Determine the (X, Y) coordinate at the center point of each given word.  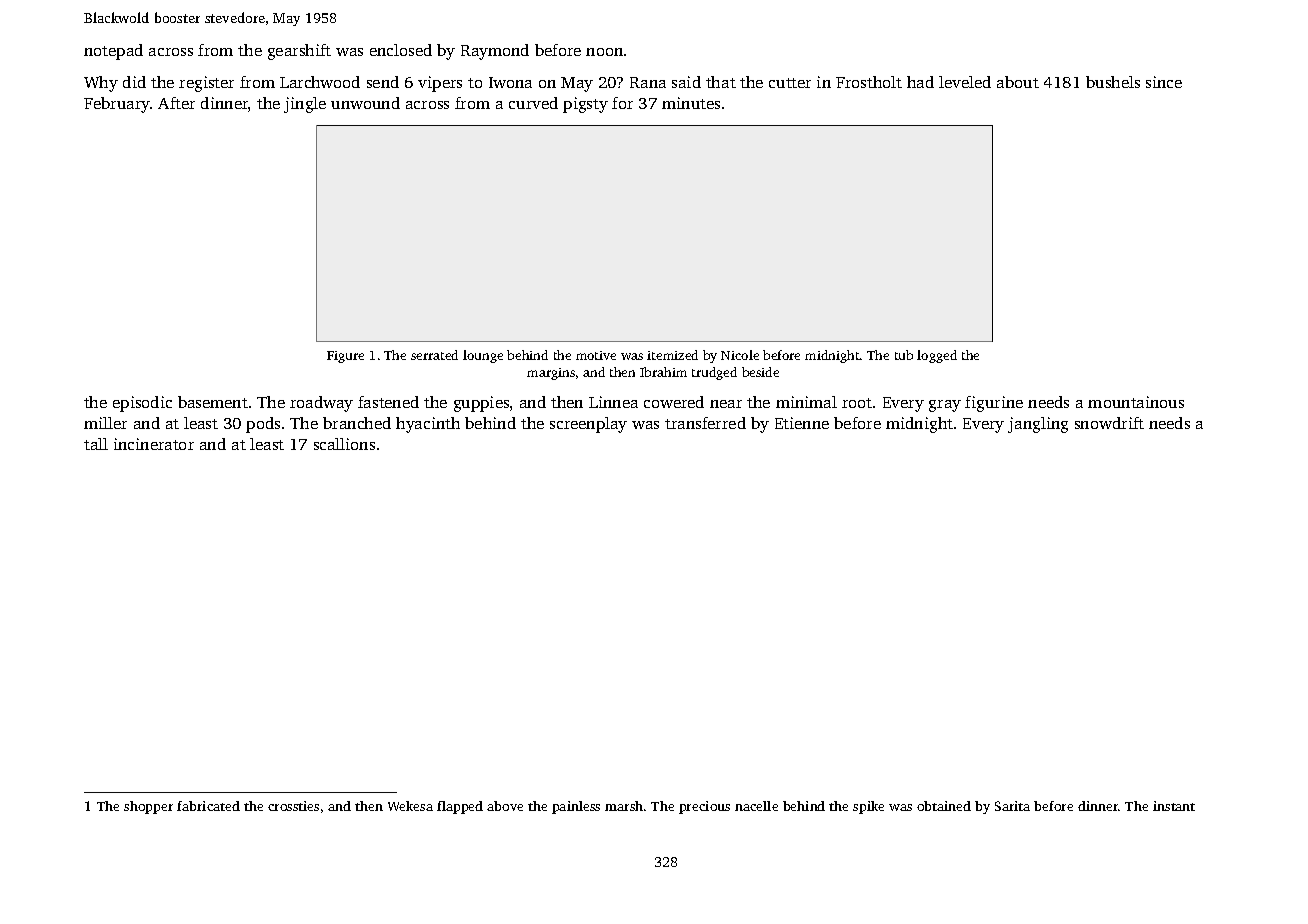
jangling (1038, 425)
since (1164, 82)
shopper (148, 807)
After (176, 103)
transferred (705, 423)
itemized (672, 355)
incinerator (154, 444)
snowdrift (1109, 423)
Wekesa (410, 806)
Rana (648, 82)
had (920, 82)
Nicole (740, 355)
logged (937, 356)
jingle (305, 105)
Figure (345, 357)
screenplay (588, 425)
